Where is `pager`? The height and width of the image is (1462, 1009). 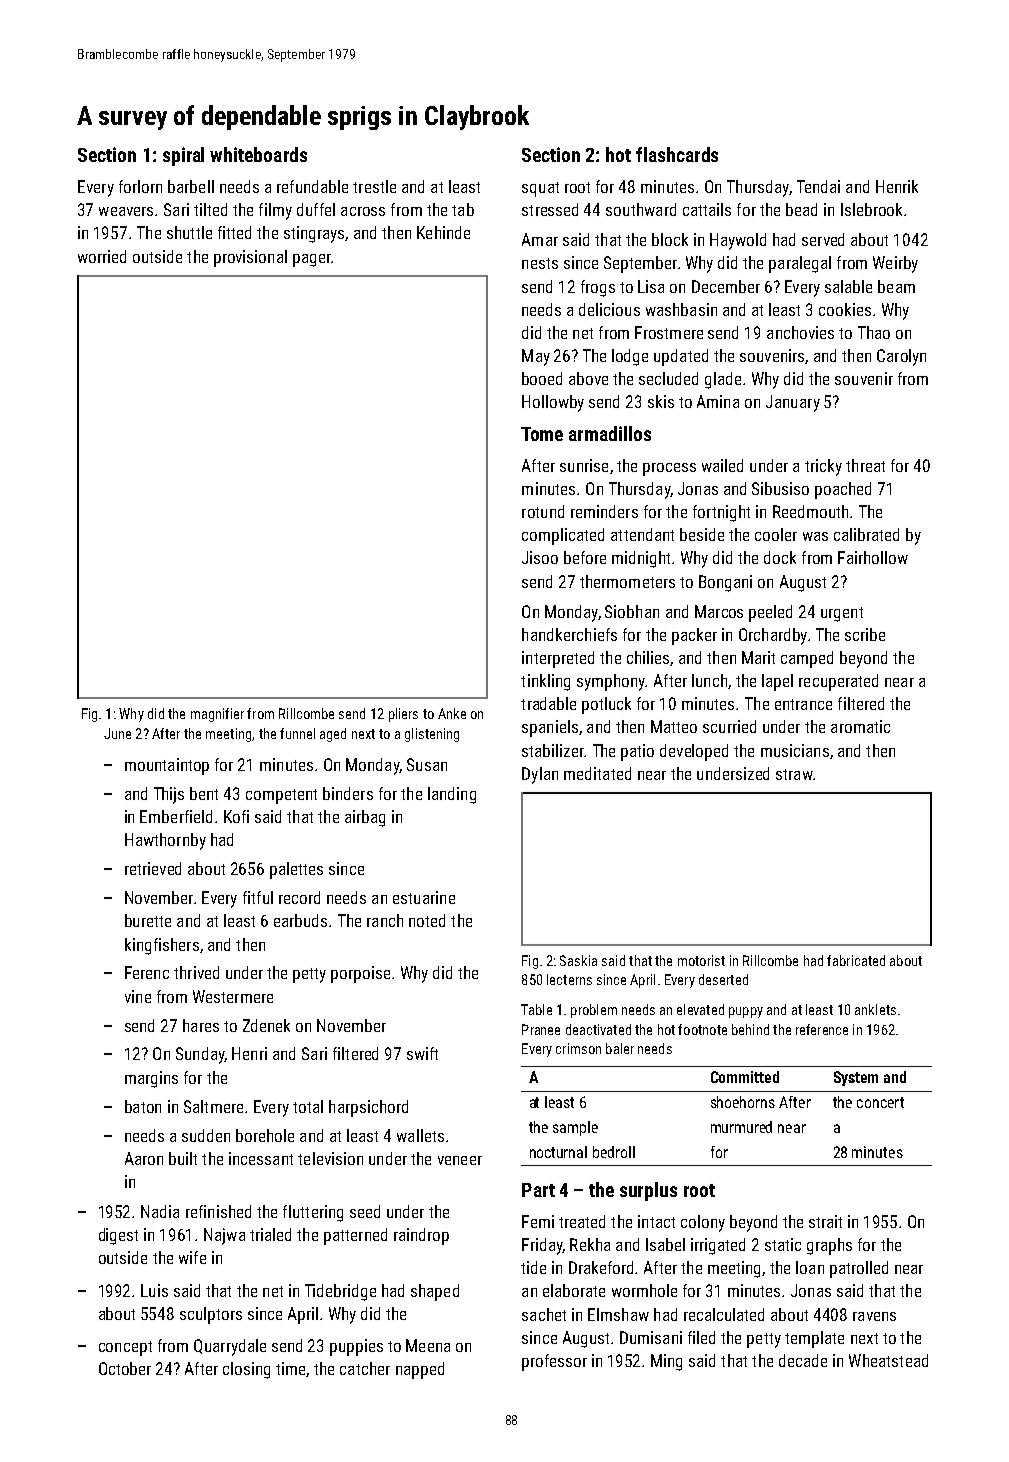
pager is located at coordinates (312, 260).
